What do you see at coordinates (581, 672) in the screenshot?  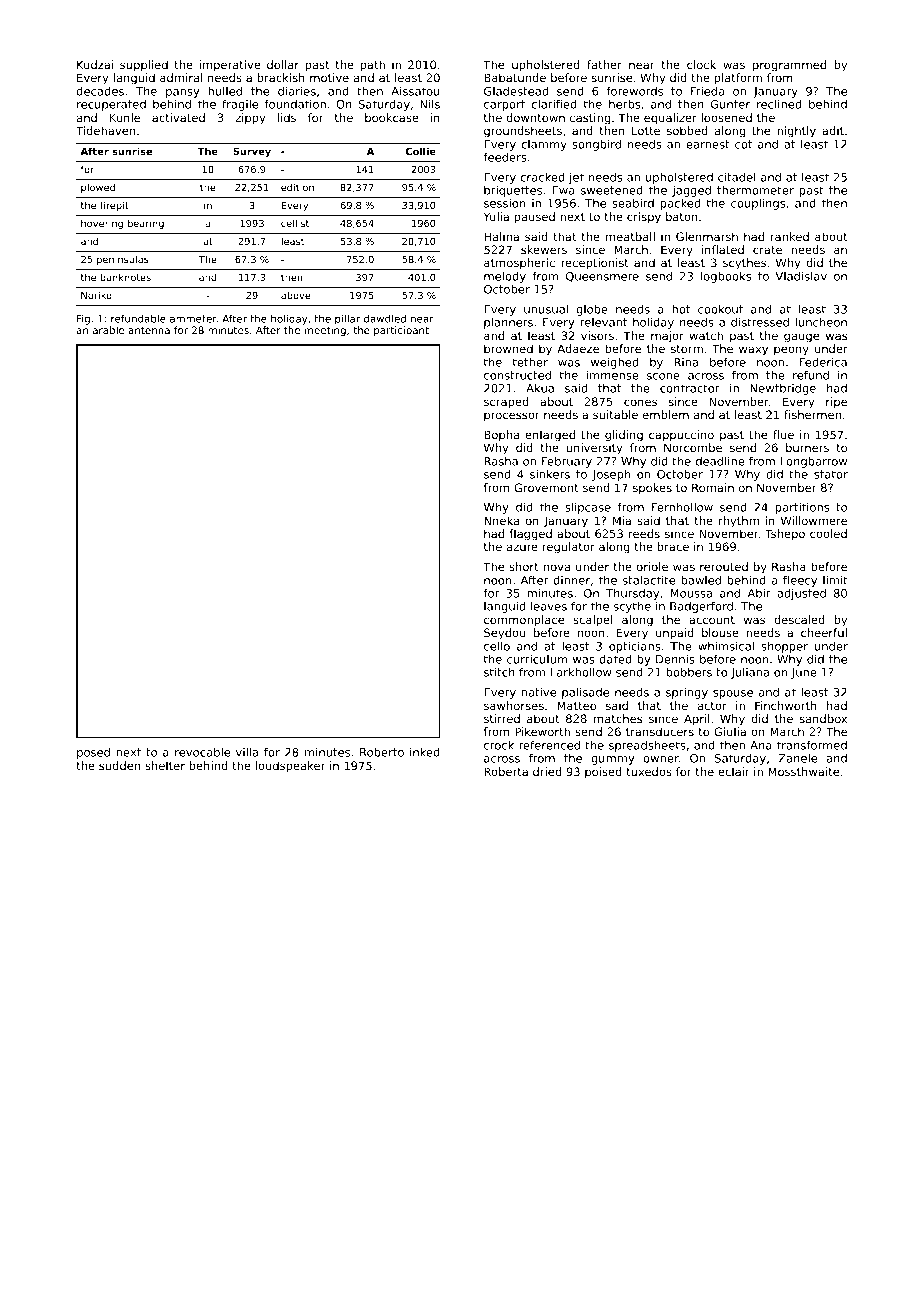 I see `Larkhollow` at bounding box center [581, 672].
